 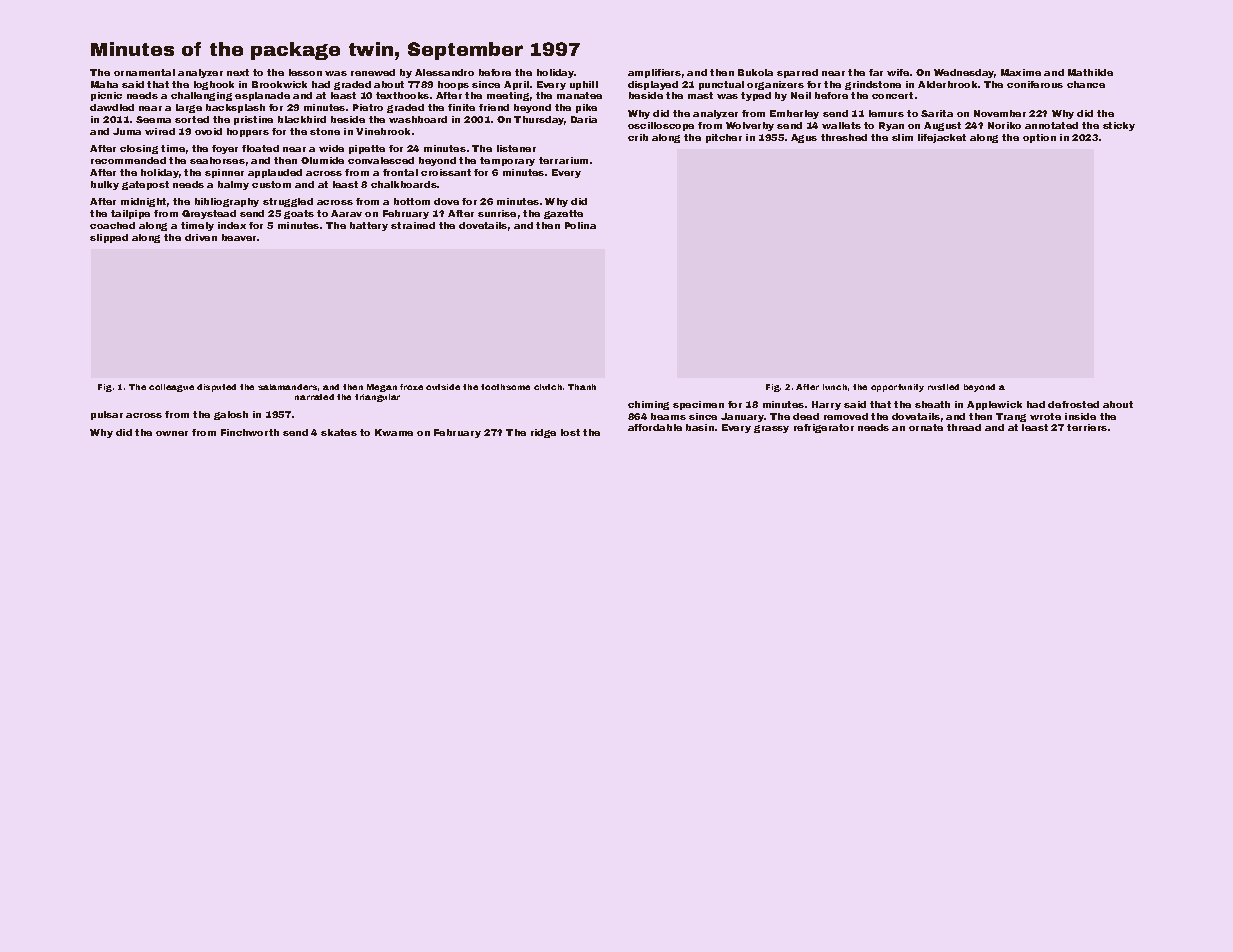 What do you see at coordinates (964, 73) in the page?
I see `Wednesday` at bounding box center [964, 73].
